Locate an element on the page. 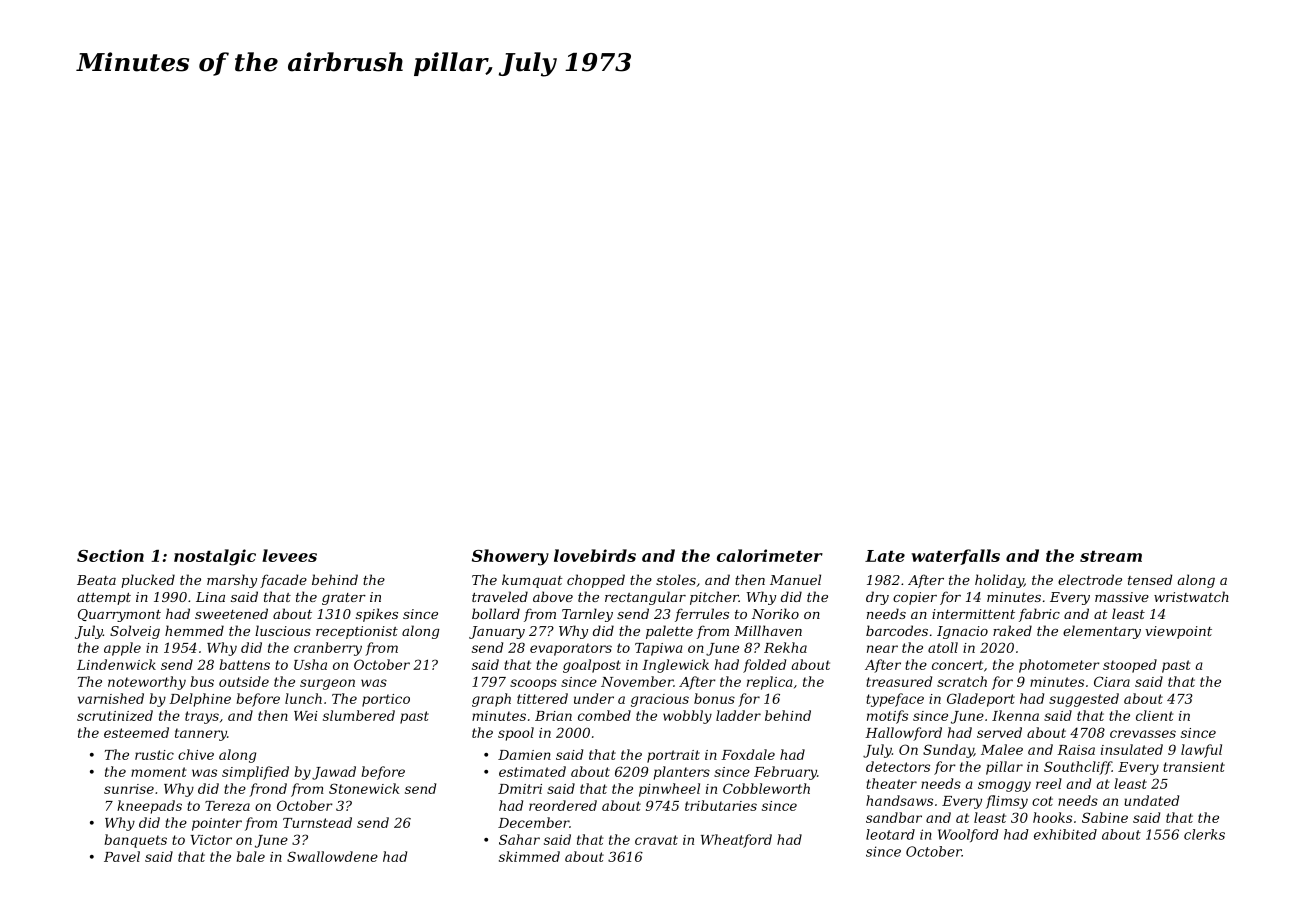 The height and width of the page is (924, 1308). sandbar is located at coordinates (894, 817).
